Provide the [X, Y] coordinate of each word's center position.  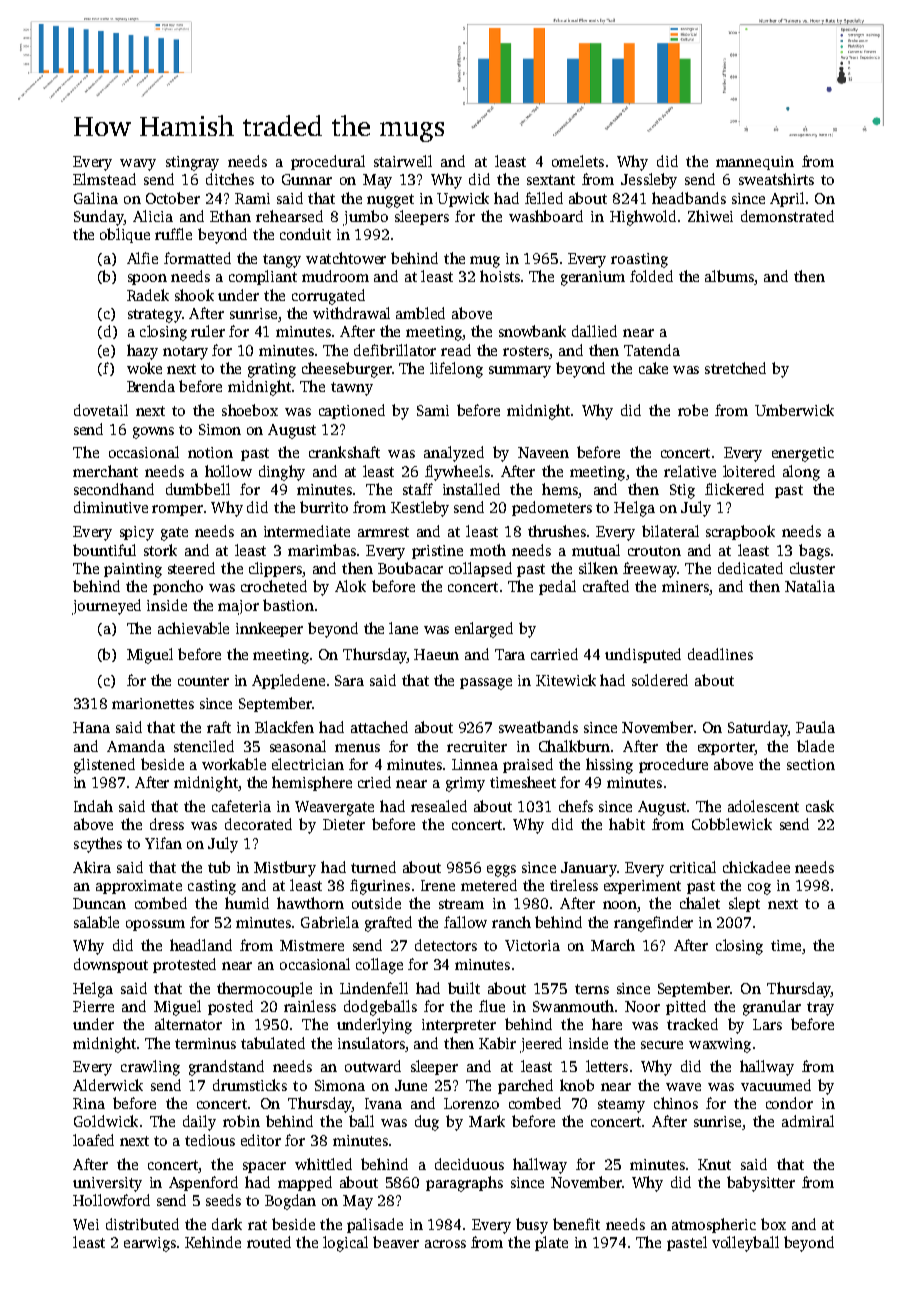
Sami [433, 410]
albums [730, 277]
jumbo [365, 218]
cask [820, 806]
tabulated [273, 1043]
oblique [125, 235]
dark [227, 1224]
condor [789, 1103]
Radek [148, 295]
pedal [557, 587]
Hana [91, 727]
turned [373, 867]
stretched [735, 368]
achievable [193, 628]
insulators [371, 1043]
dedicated [750, 568]
